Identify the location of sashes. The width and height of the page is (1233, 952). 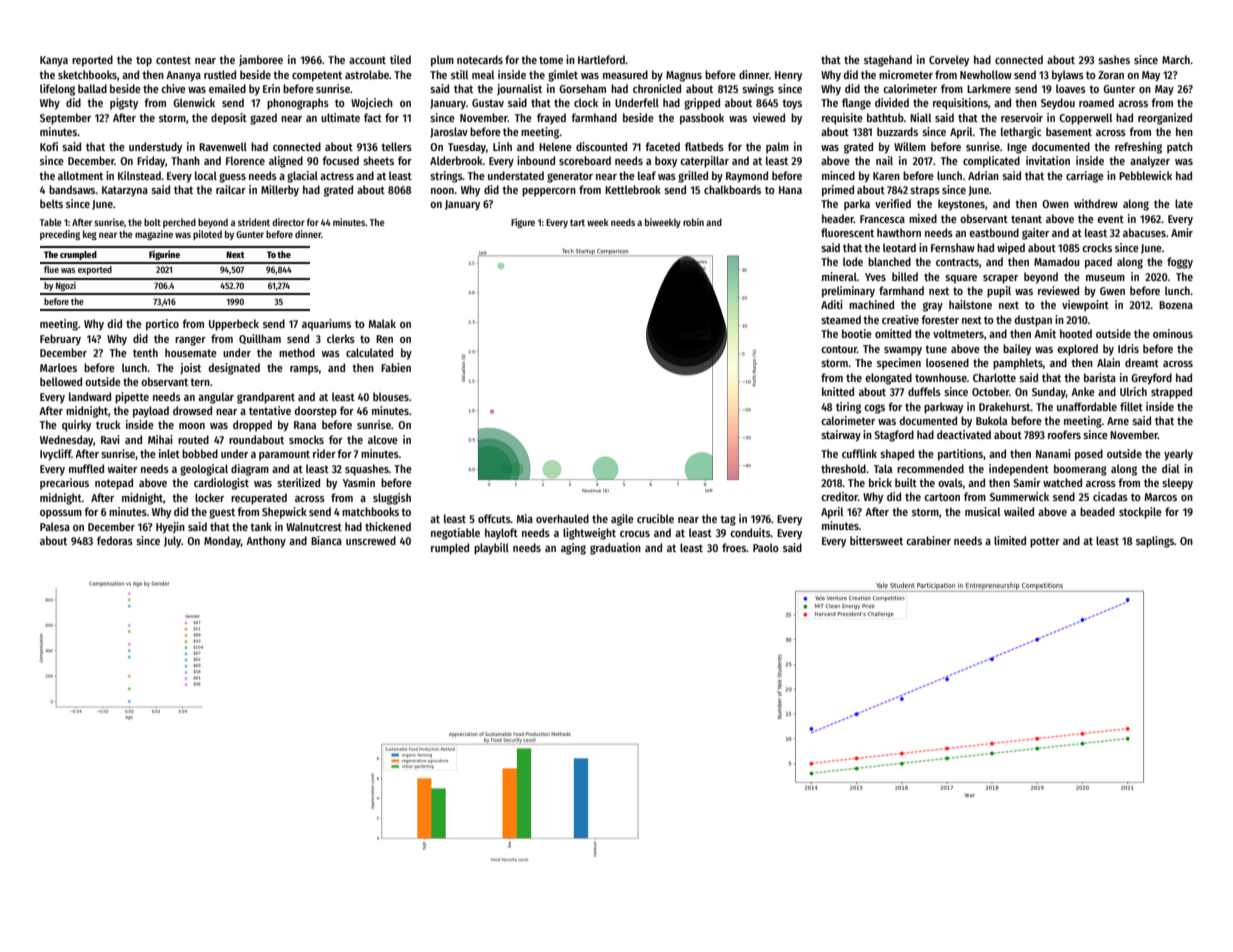
(1114, 59).
